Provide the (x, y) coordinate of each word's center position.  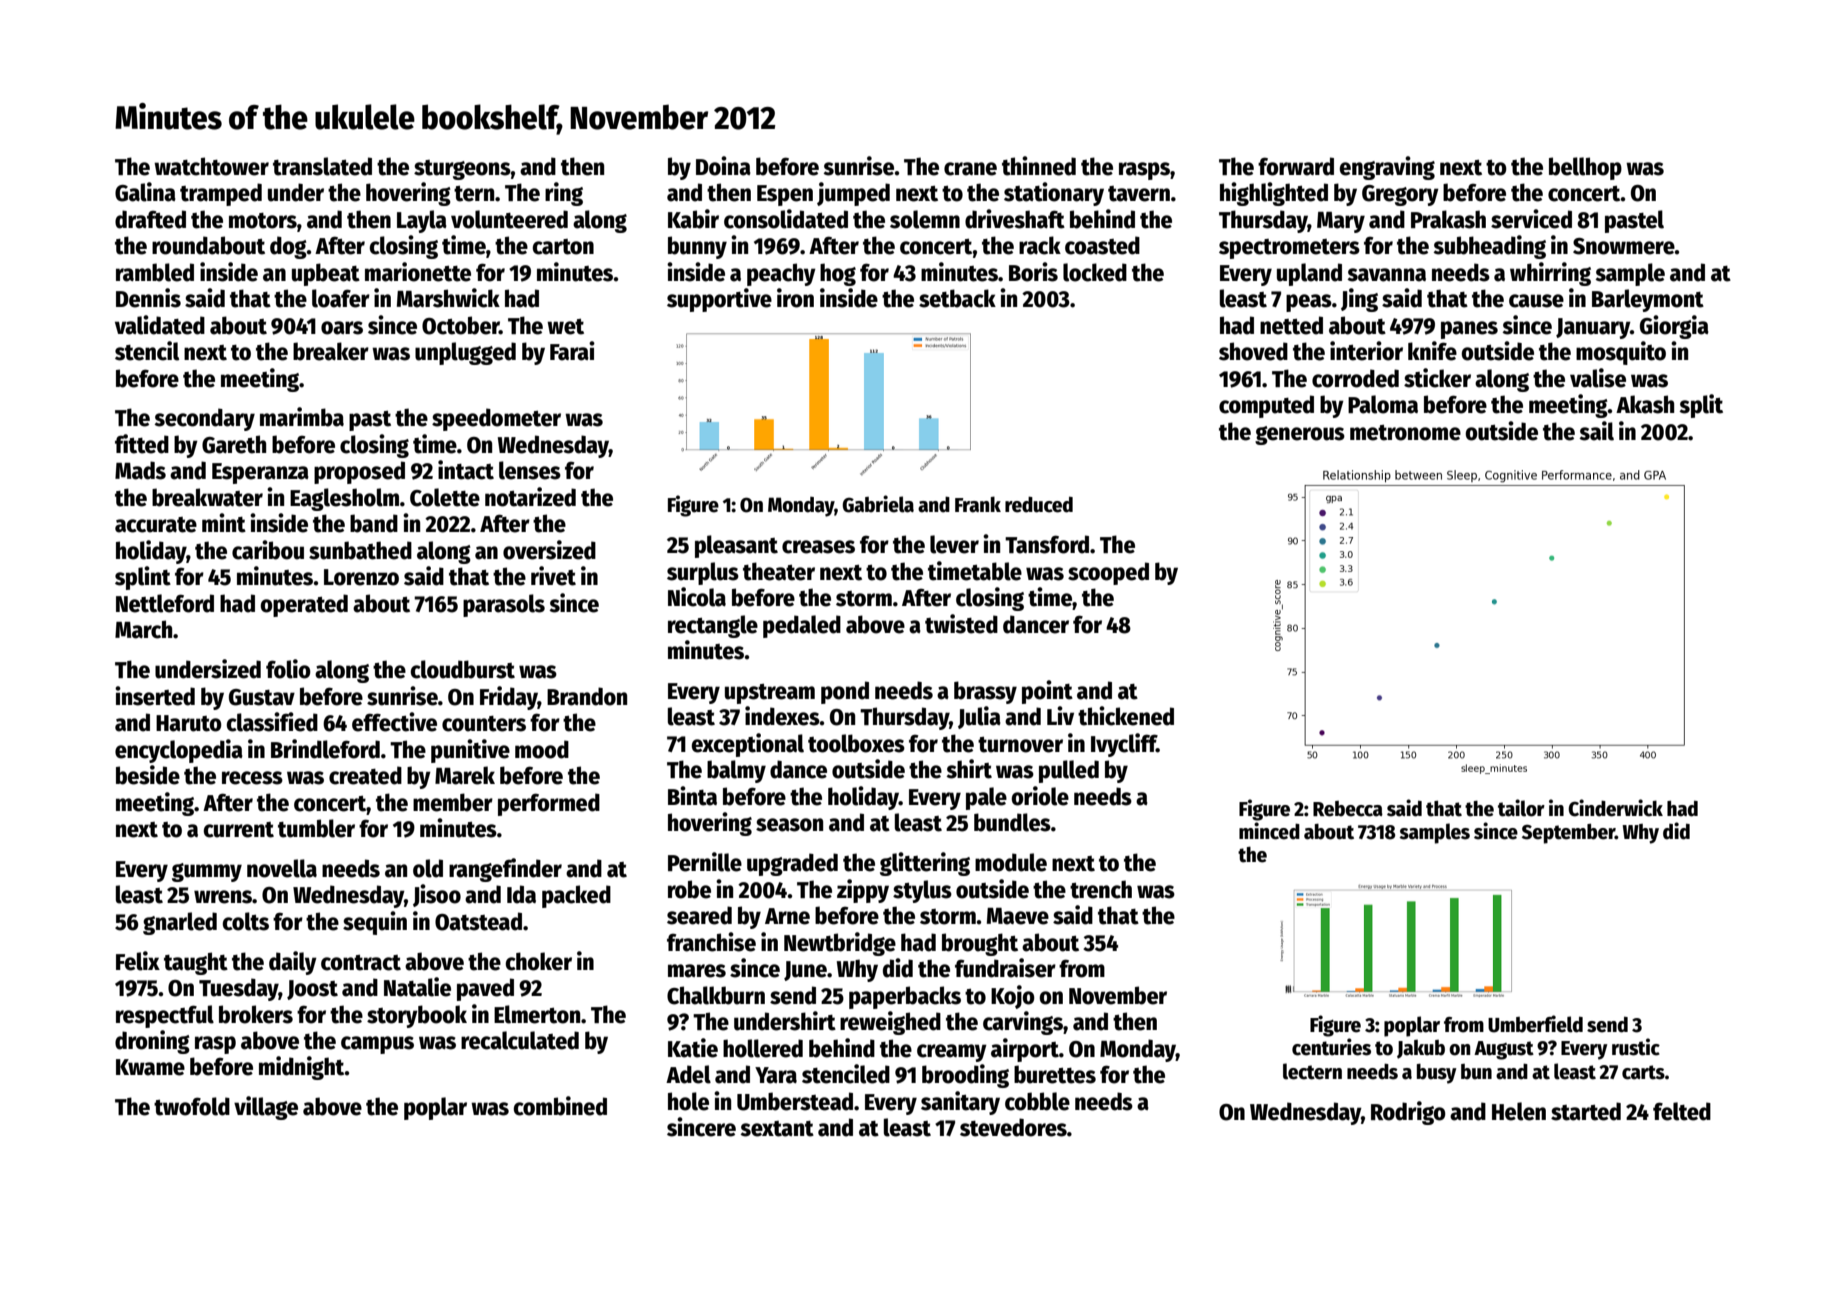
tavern (1139, 194)
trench (1101, 889)
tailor (1521, 808)
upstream (770, 694)
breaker (331, 351)
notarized (530, 497)
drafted (150, 219)
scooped (1108, 573)
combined (560, 1106)
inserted (155, 696)
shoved (1253, 351)
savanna (1386, 275)
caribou (268, 550)
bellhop (1585, 168)
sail (1596, 431)
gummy (207, 872)
